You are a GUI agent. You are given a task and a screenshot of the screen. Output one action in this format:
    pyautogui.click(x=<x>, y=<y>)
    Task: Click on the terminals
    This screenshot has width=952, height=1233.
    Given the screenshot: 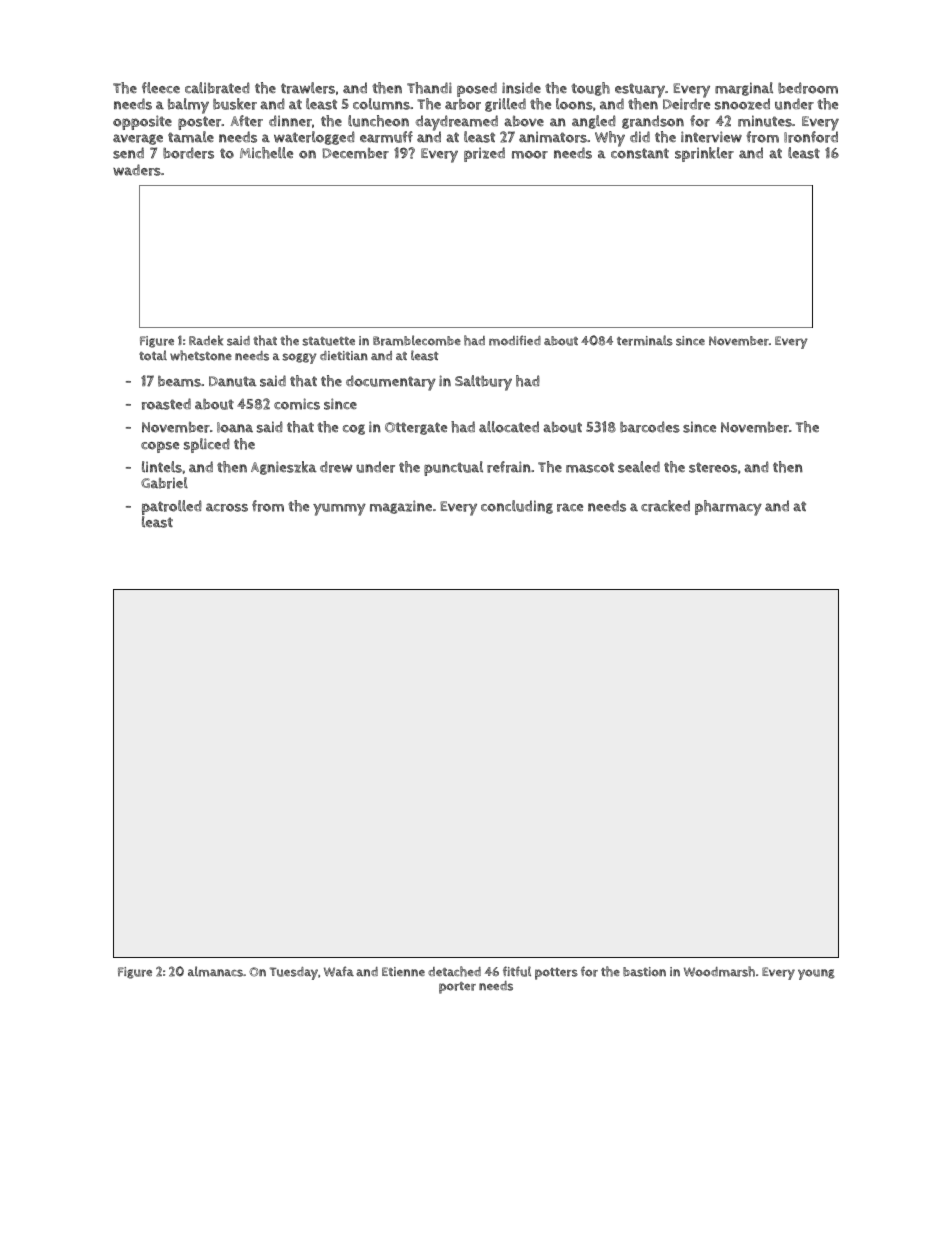 What is the action you would take?
    pyautogui.click(x=645, y=340)
